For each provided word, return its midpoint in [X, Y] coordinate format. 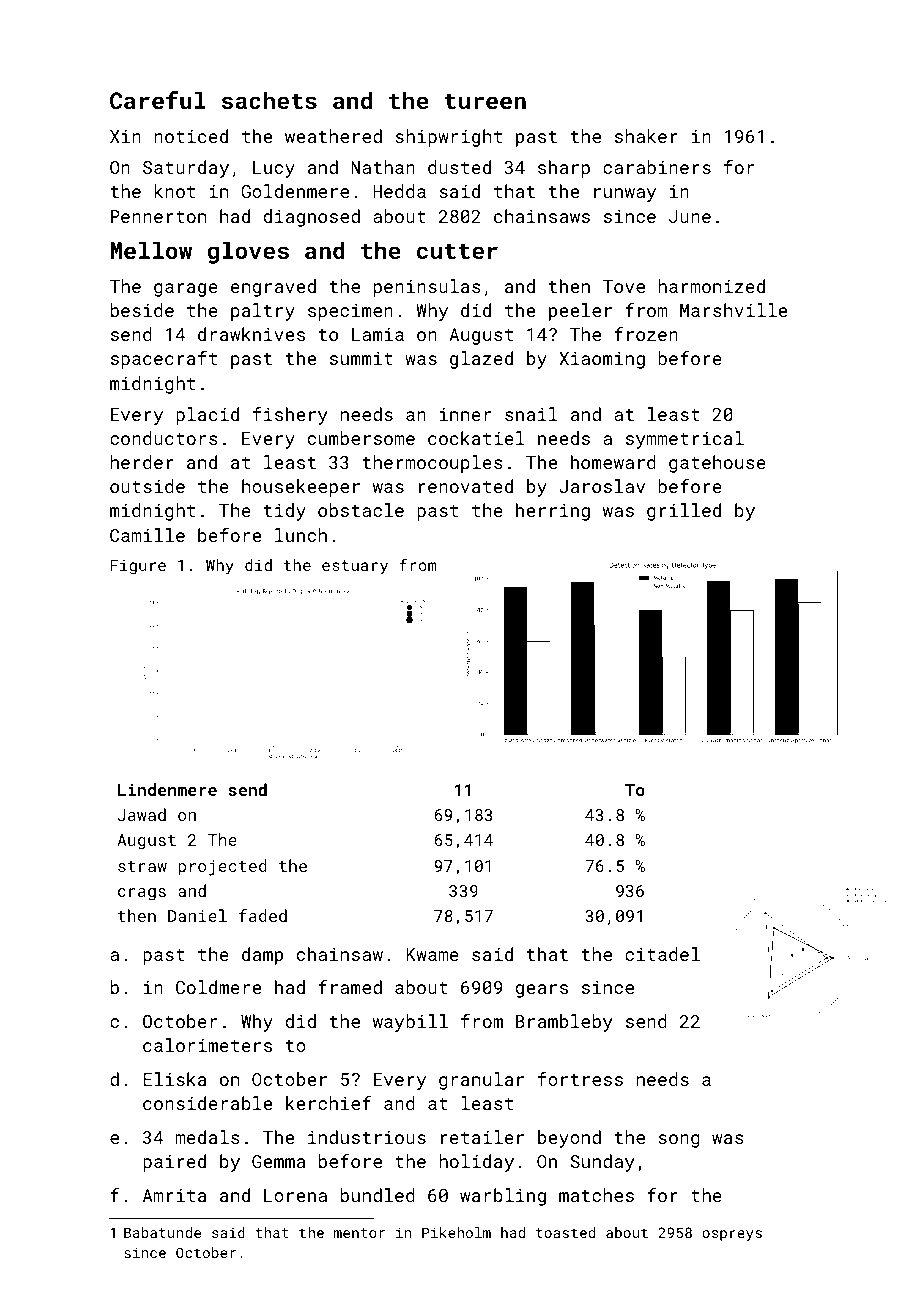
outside [147, 486]
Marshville [733, 310]
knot [174, 191]
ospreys [732, 1235]
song [679, 1141]
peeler [580, 312]
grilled [684, 512]
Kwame [432, 954]
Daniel [197, 915]
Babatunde [162, 1232]
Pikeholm [456, 1232]
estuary [355, 567]
